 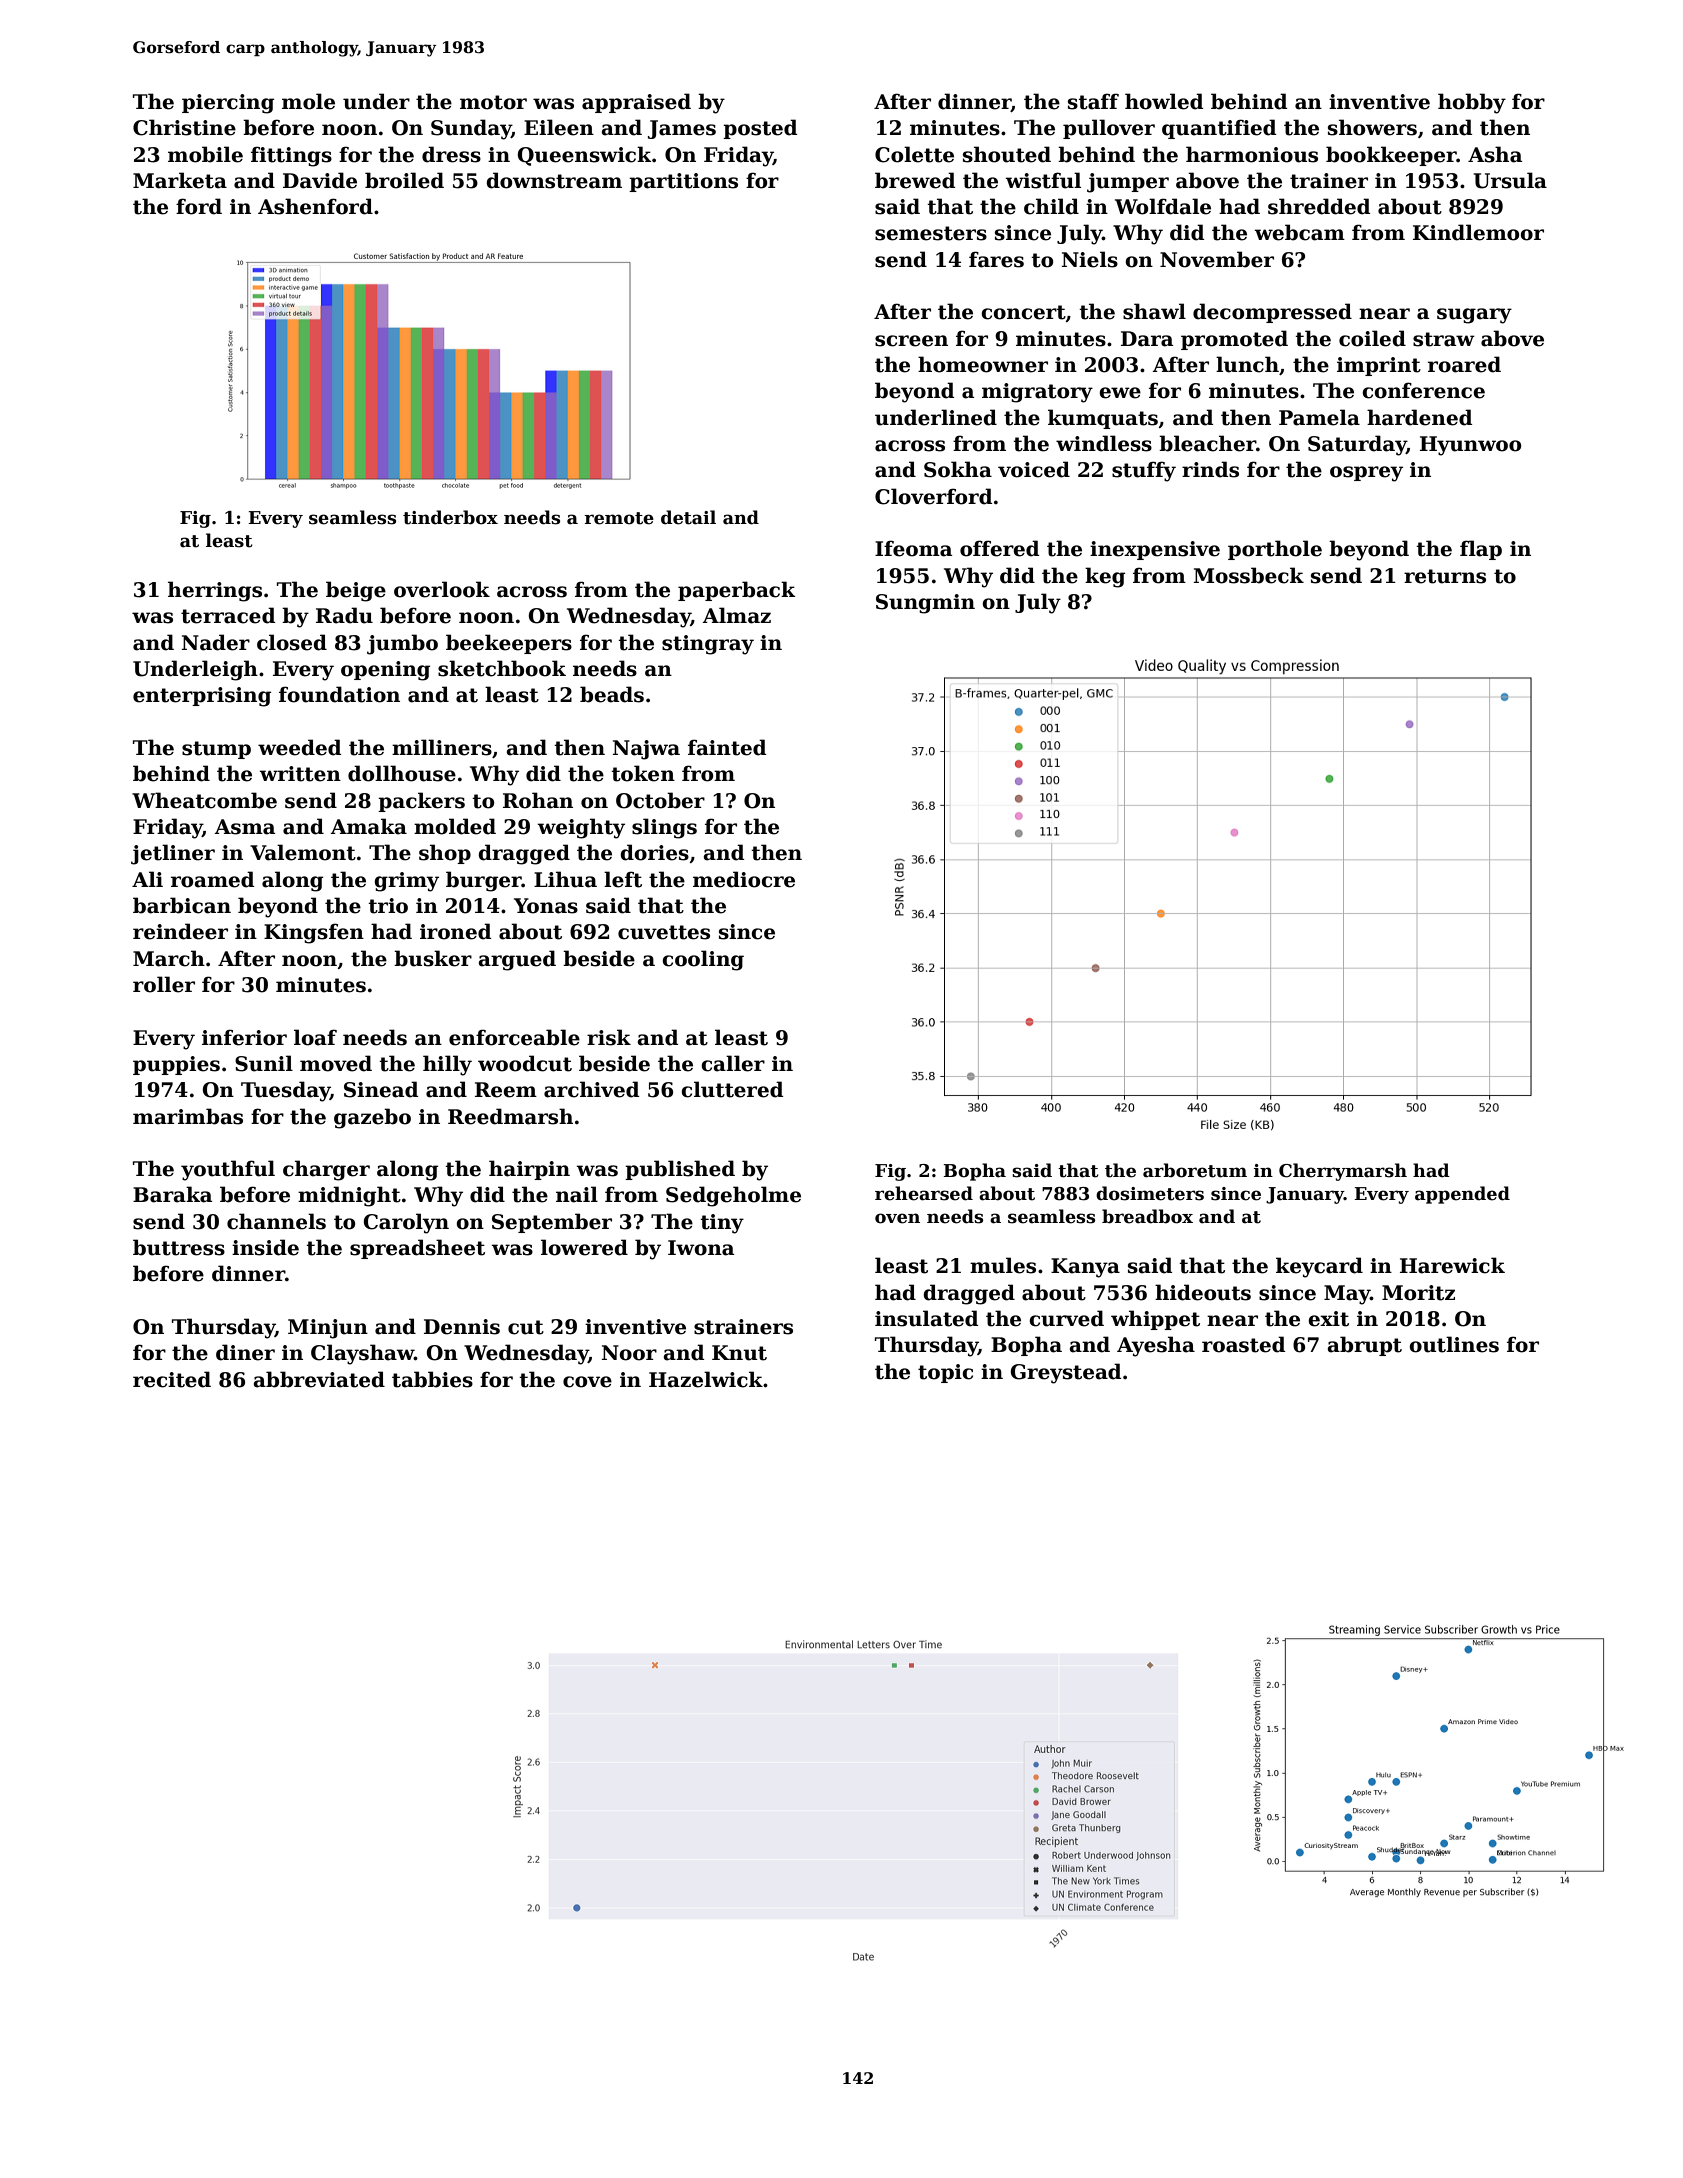 I want to click on Knut, so click(x=739, y=1353).
